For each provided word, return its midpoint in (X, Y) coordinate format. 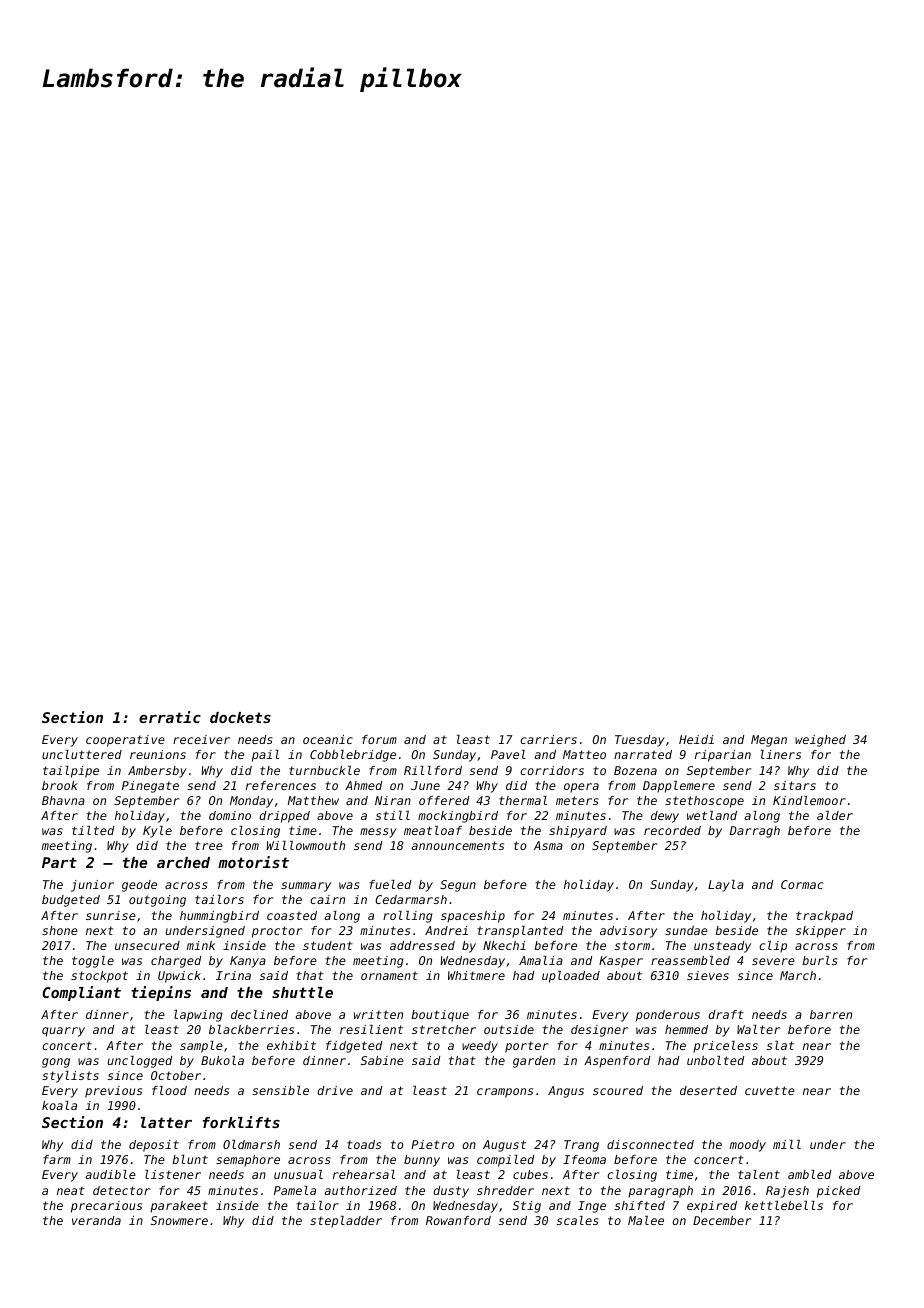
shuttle (302, 992)
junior (92, 886)
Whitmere (476, 975)
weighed (820, 741)
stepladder (346, 1222)
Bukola (222, 1060)
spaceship (473, 917)
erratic (170, 717)
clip (773, 947)
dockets (240, 717)
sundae (686, 930)
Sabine (382, 1060)
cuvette (770, 1090)
